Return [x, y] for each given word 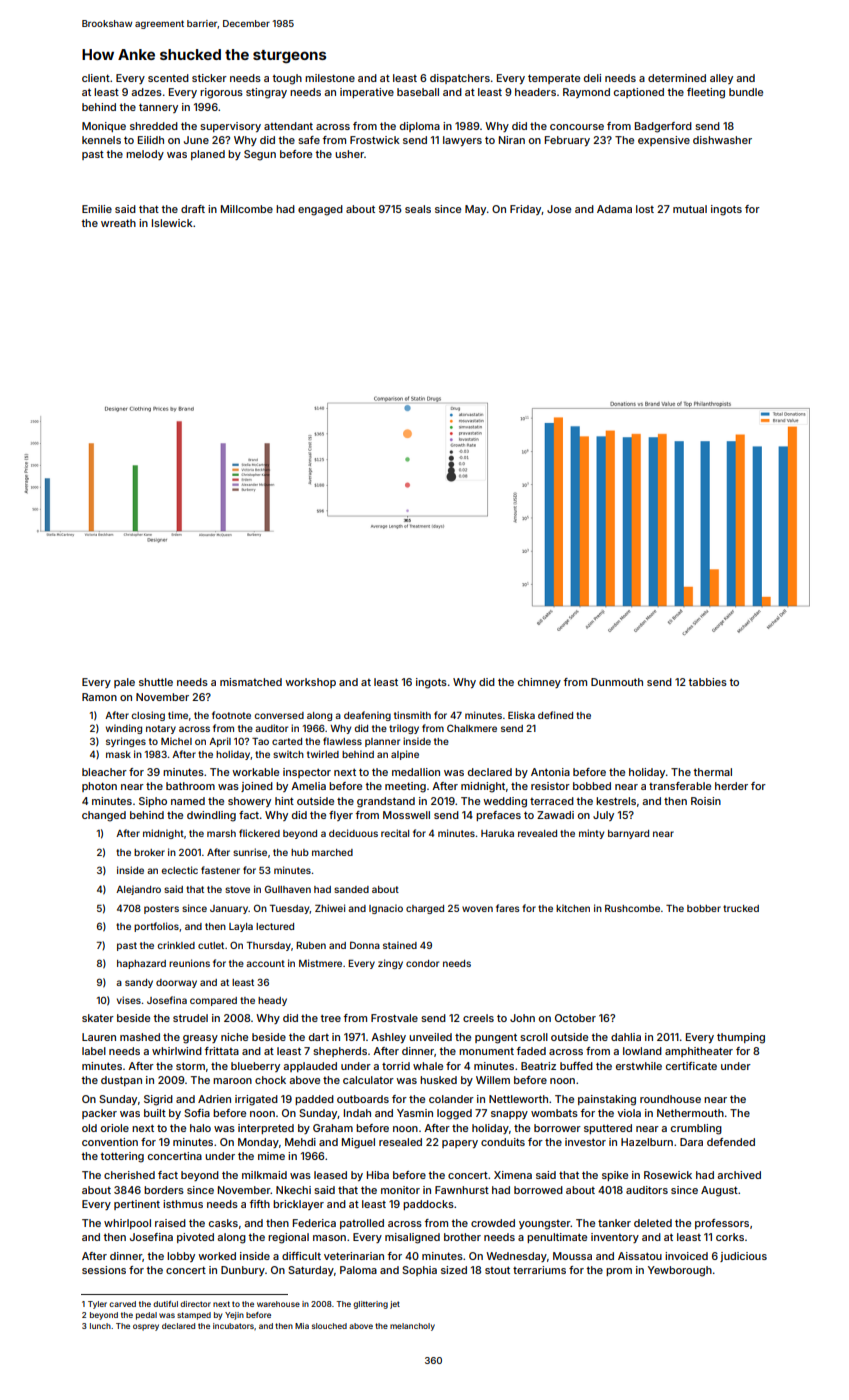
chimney [539, 683]
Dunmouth [617, 682]
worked [217, 1256]
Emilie [97, 209]
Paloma [358, 1270]
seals [418, 209]
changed [104, 816]
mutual [690, 209]
